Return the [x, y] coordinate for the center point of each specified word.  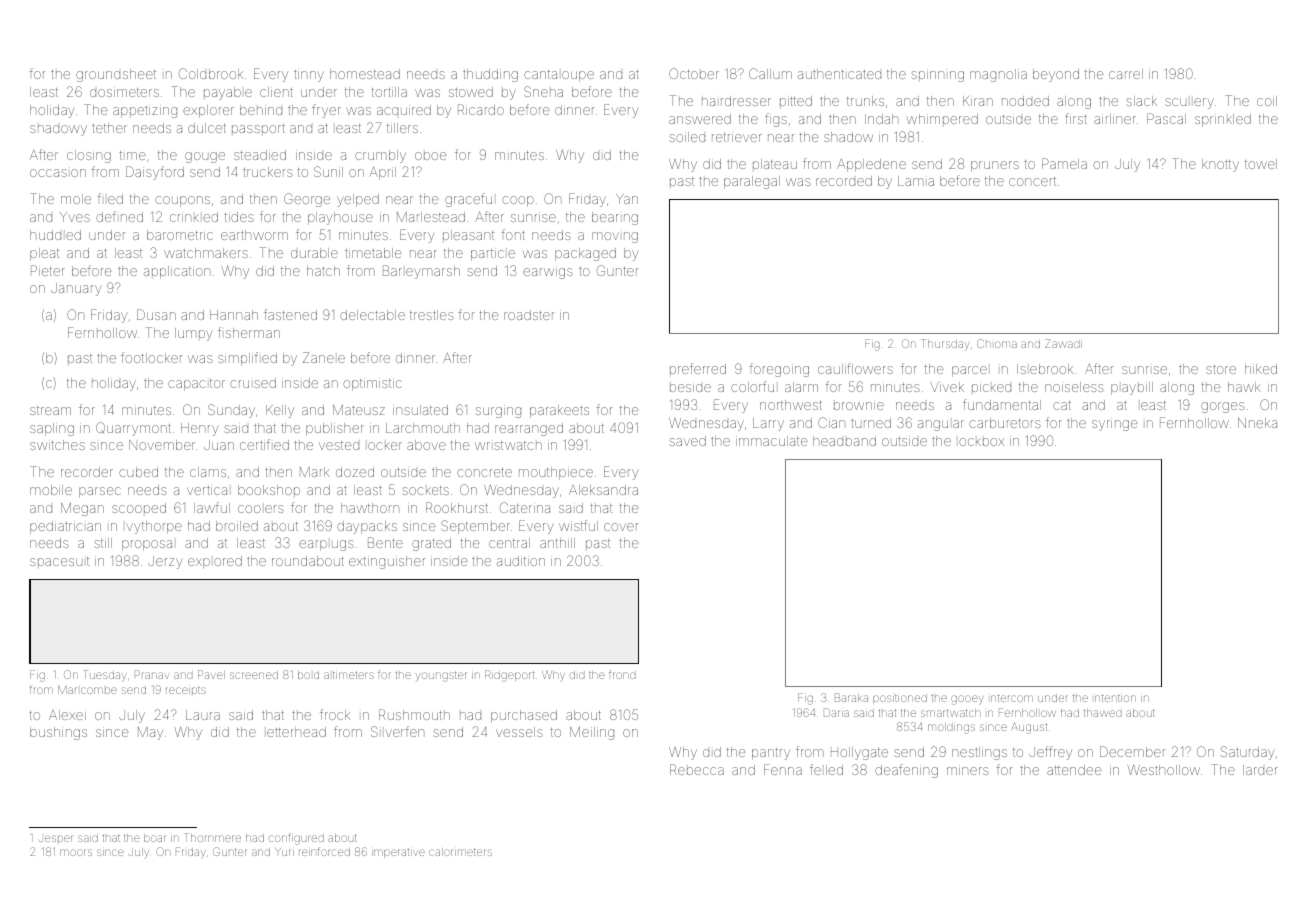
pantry [771, 754]
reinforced [324, 851]
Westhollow [1163, 770]
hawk [1244, 387]
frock [335, 714]
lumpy [194, 334]
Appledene [871, 165]
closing [89, 156]
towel [1261, 164]
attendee [1074, 770]
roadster [529, 315]
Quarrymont [133, 429]
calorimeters [460, 852]
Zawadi [1063, 343]
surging [498, 412]
